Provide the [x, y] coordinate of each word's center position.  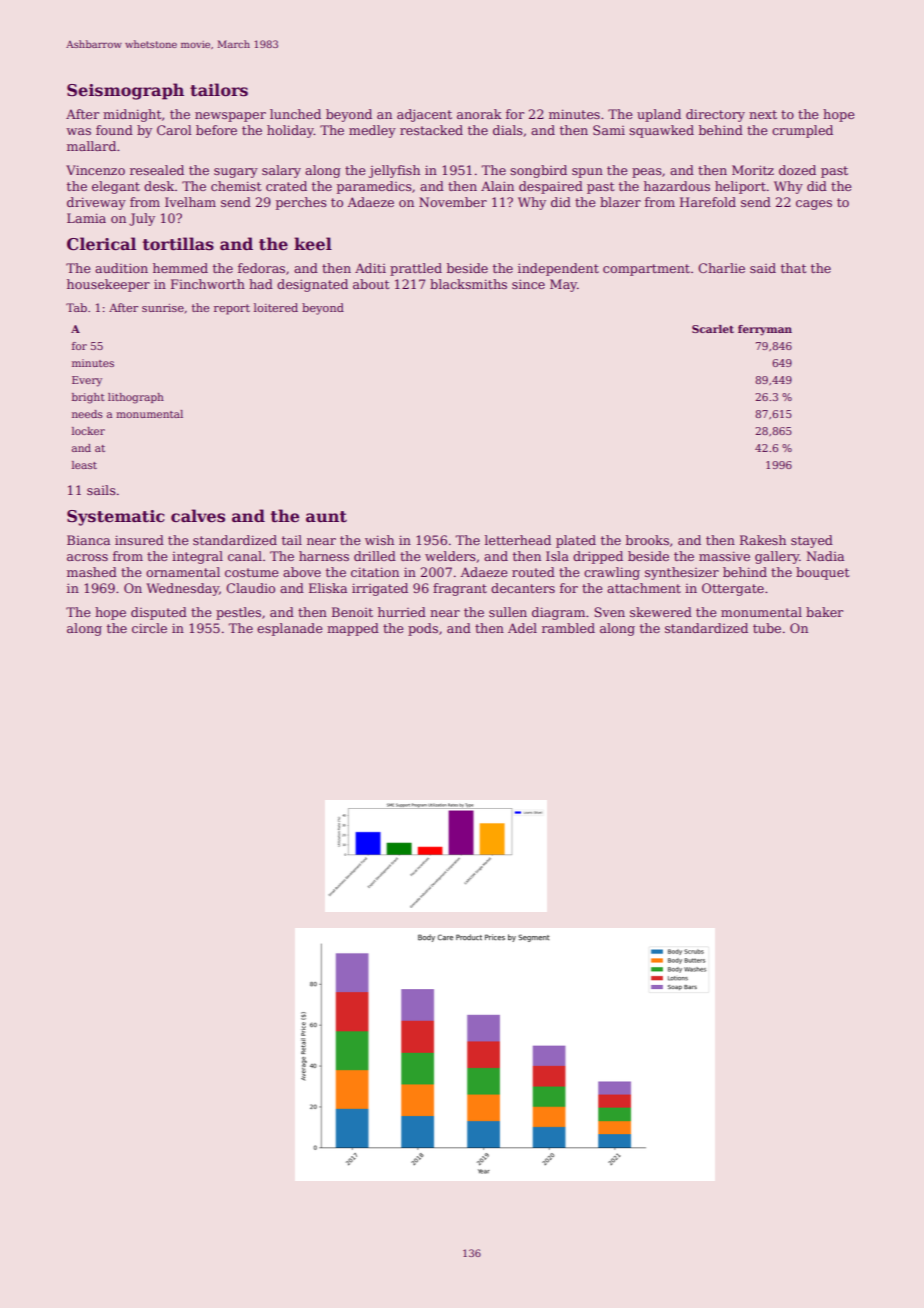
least [84, 465]
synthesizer [682, 573]
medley [372, 131]
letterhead [518, 540]
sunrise [163, 308]
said [763, 268]
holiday [290, 131]
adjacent [424, 115]
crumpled [802, 131]
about [371, 284]
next [763, 114]
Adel [522, 628]
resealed [157, 170]
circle [149, 628]
